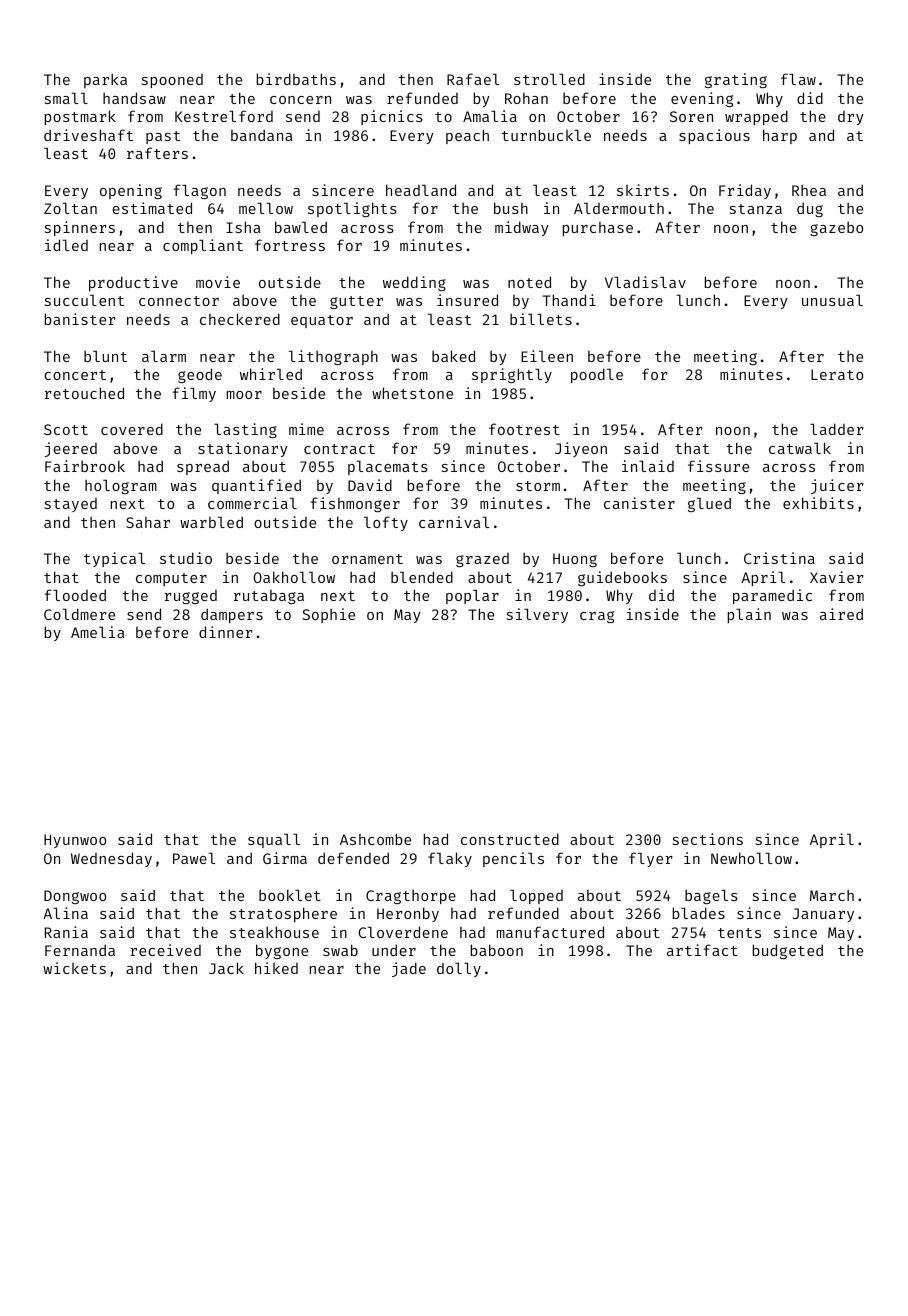 The width and height of the document is (908, 1316). I want to click on skirts, so click(643, 190).
